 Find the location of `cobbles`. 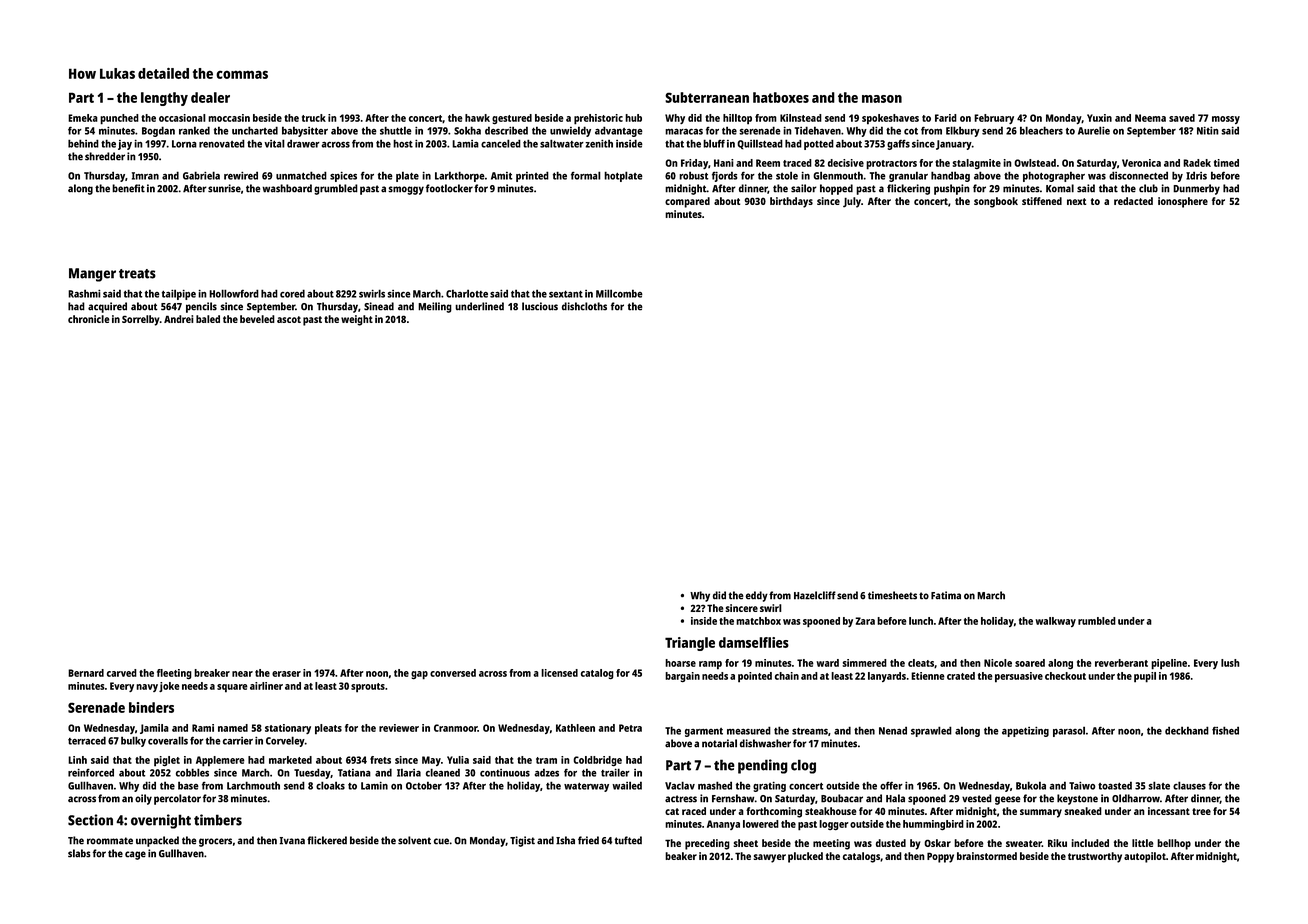

cobbles is located at coordinates (192, 772).
